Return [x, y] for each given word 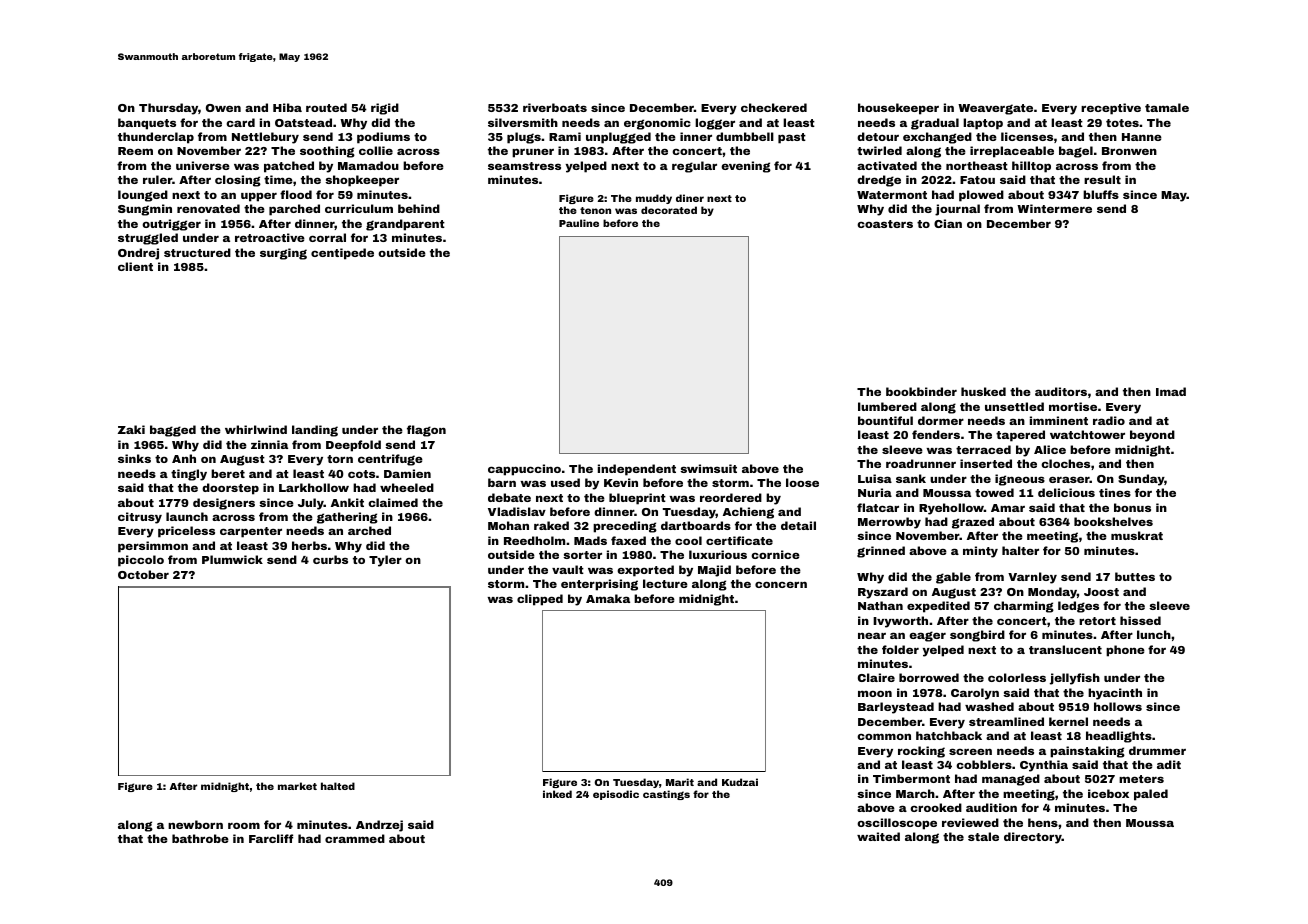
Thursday [168, 109]
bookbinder [921, 391]
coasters [885, 224]
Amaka [608, 598]
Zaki [131, 429]
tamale [1167, 107]
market [297, 786]
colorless [1017, 677]
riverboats [555, 107]
